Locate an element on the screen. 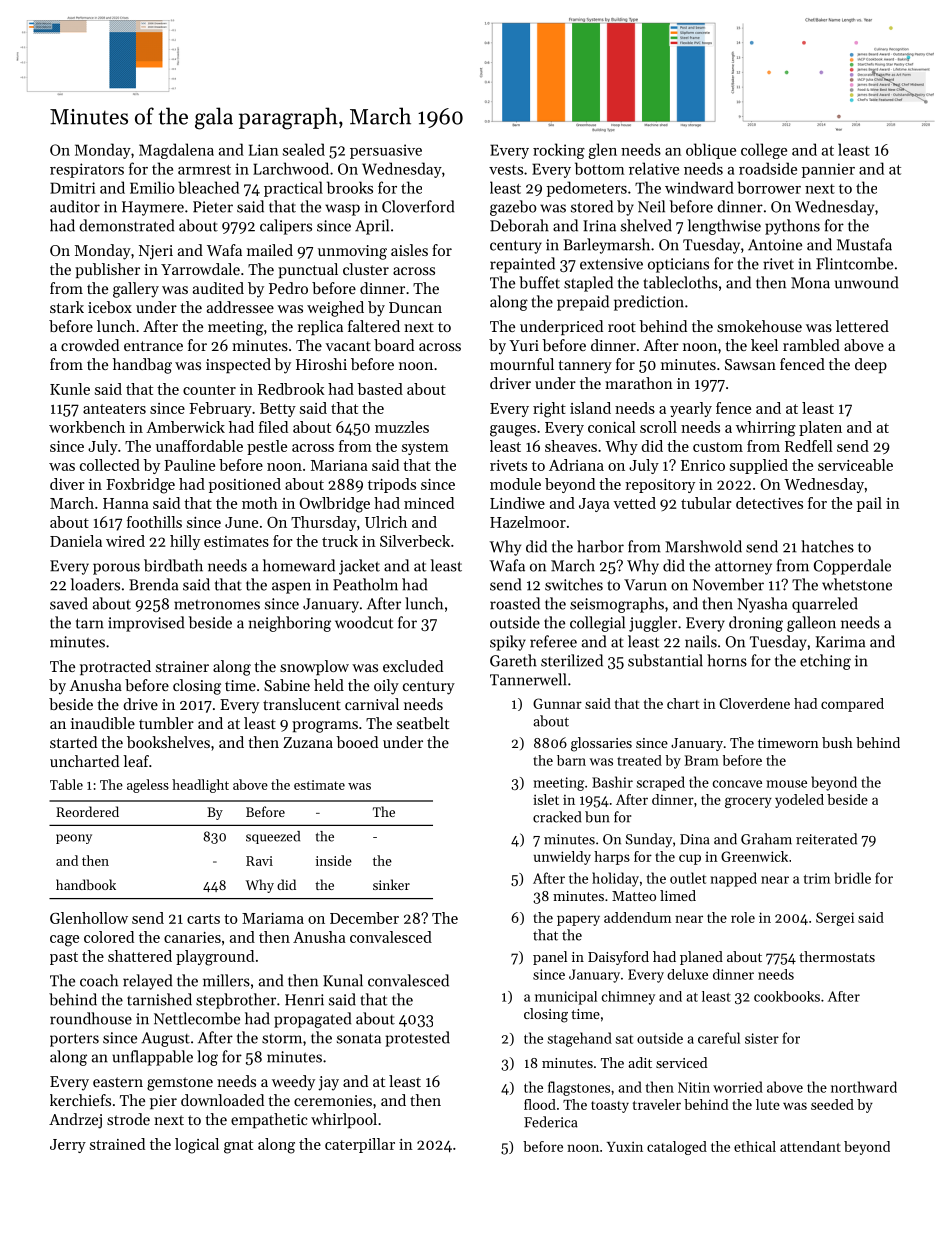 The width and height of the screenshot is (952, 1233). storm is located at coordinates (282, 1039).
